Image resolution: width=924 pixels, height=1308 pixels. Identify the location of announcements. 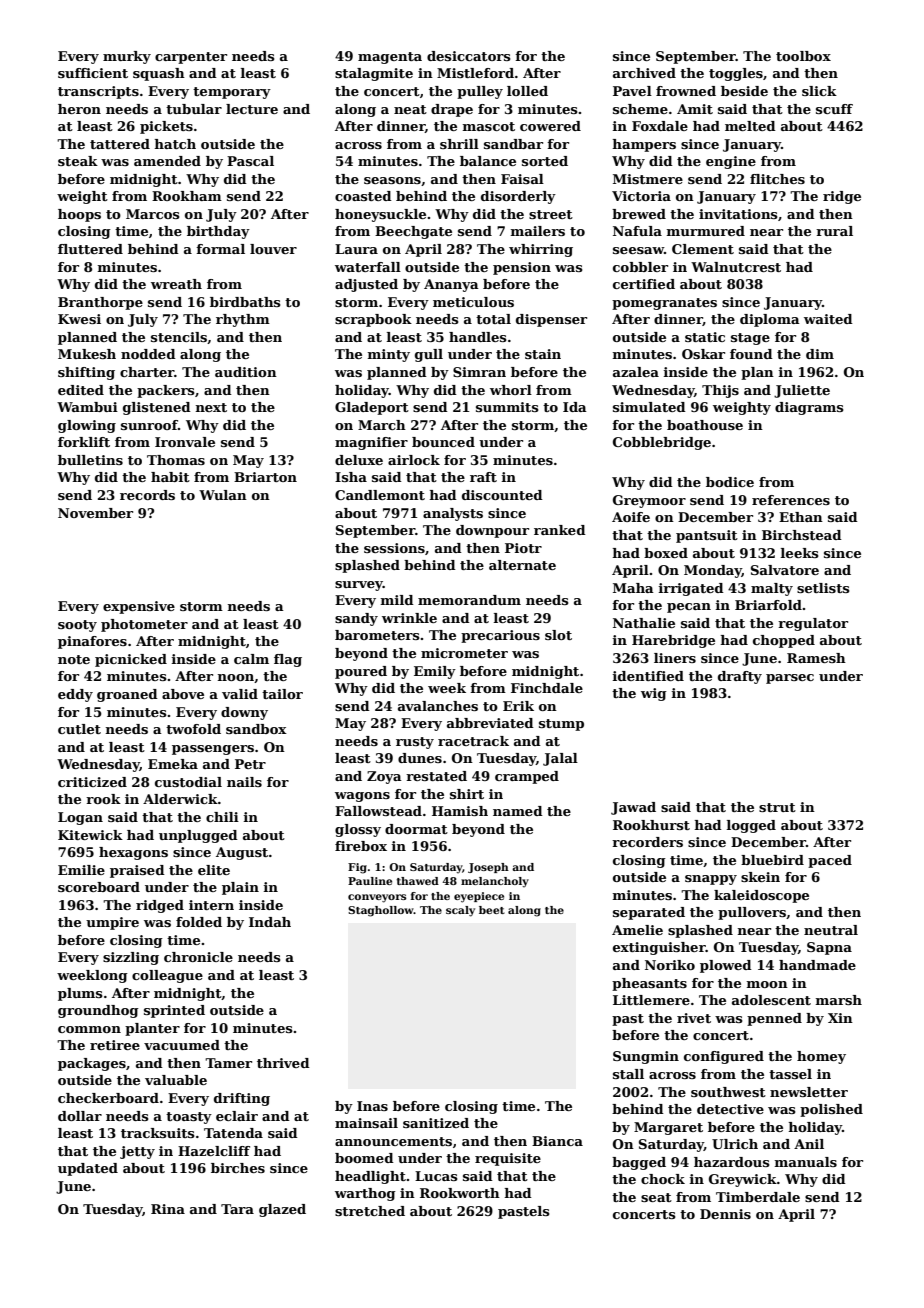
(393, 1141).
